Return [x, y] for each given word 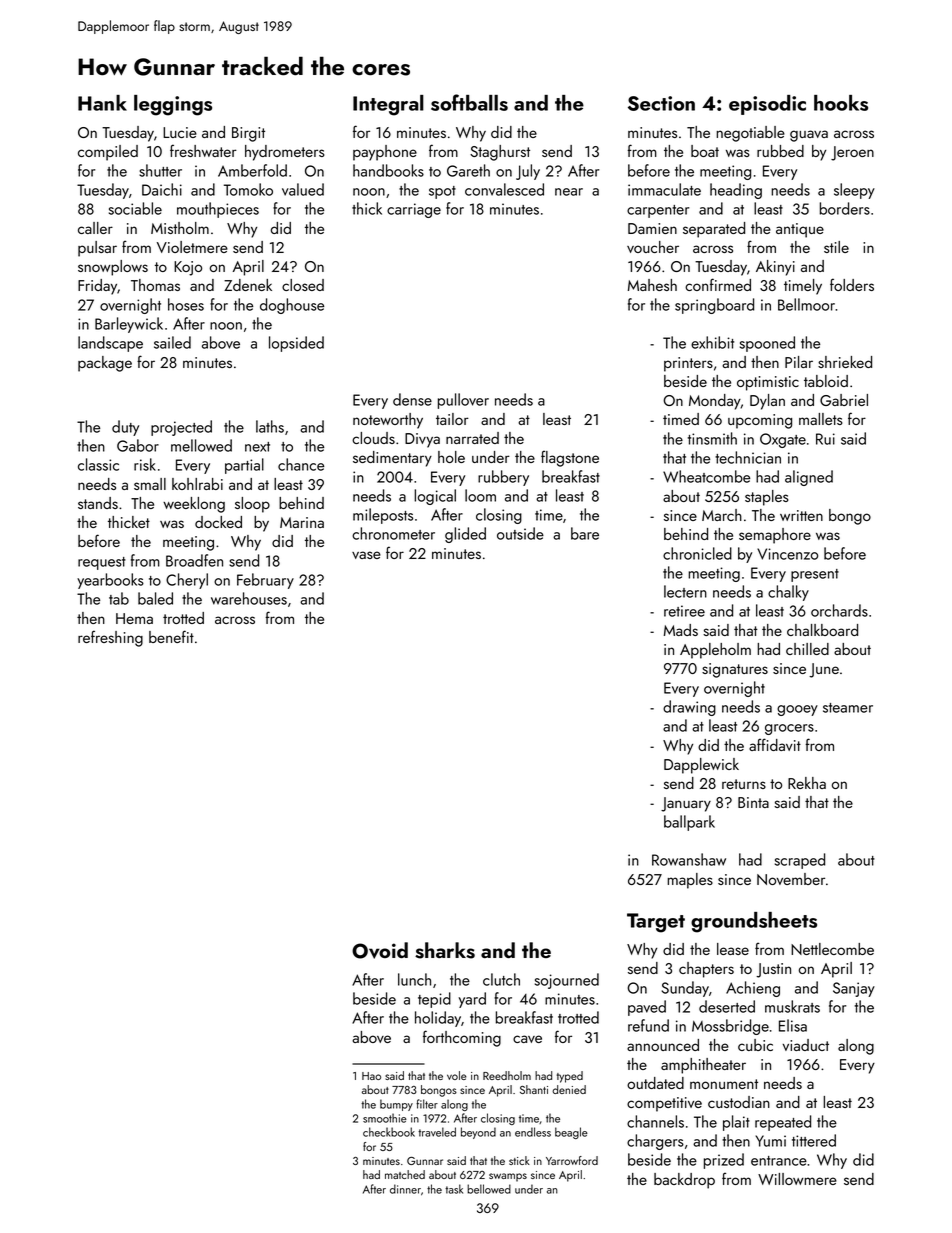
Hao [371, 1076]
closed [303, 285]
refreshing [110, 638]
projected [181, 428]
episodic [767, 105]
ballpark [689, 823]
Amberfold [252, 170]
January [686, 804]
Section [661, 103]
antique [800, 230]
